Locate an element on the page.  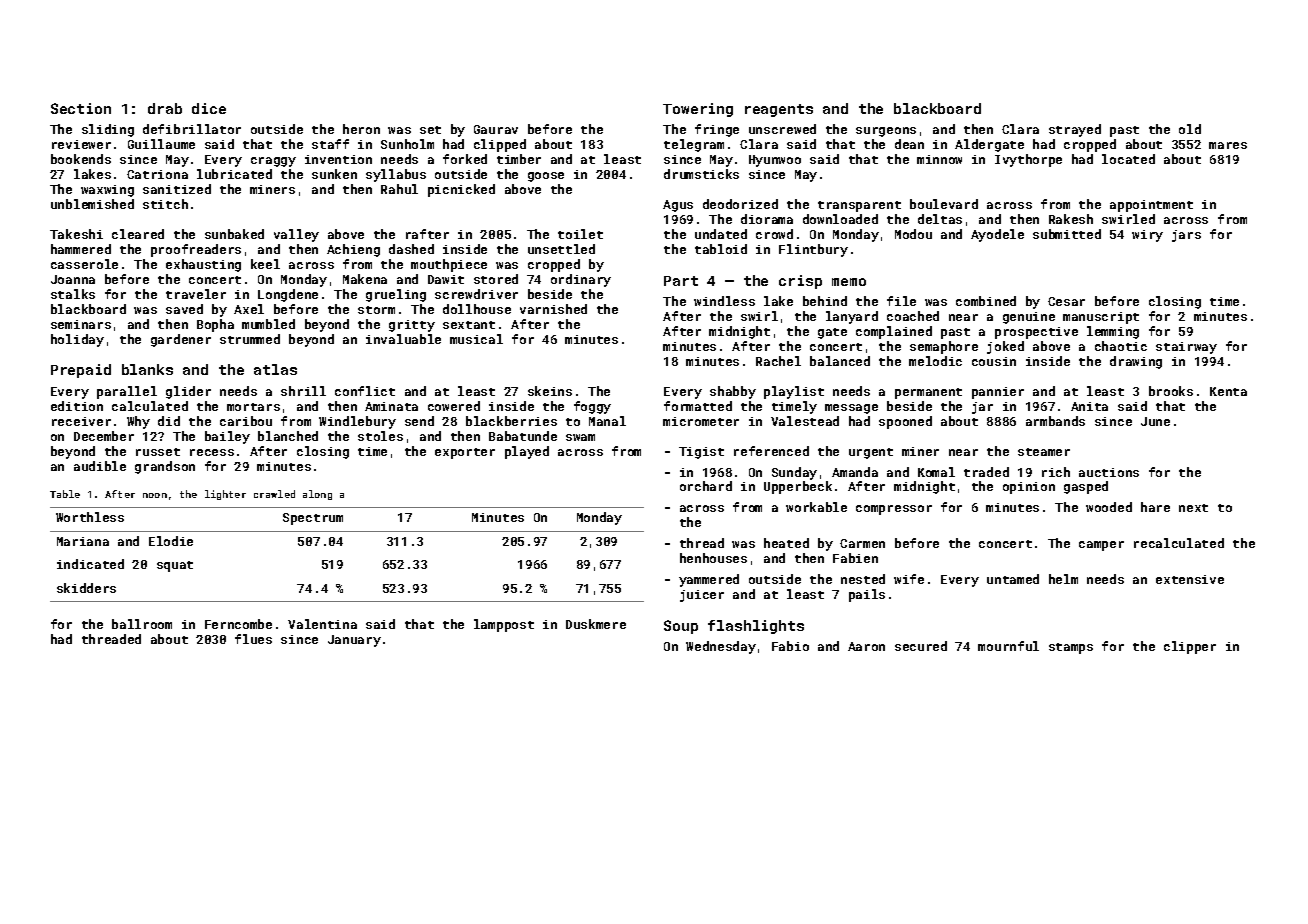
old is located at coordinates (1190, 129).
